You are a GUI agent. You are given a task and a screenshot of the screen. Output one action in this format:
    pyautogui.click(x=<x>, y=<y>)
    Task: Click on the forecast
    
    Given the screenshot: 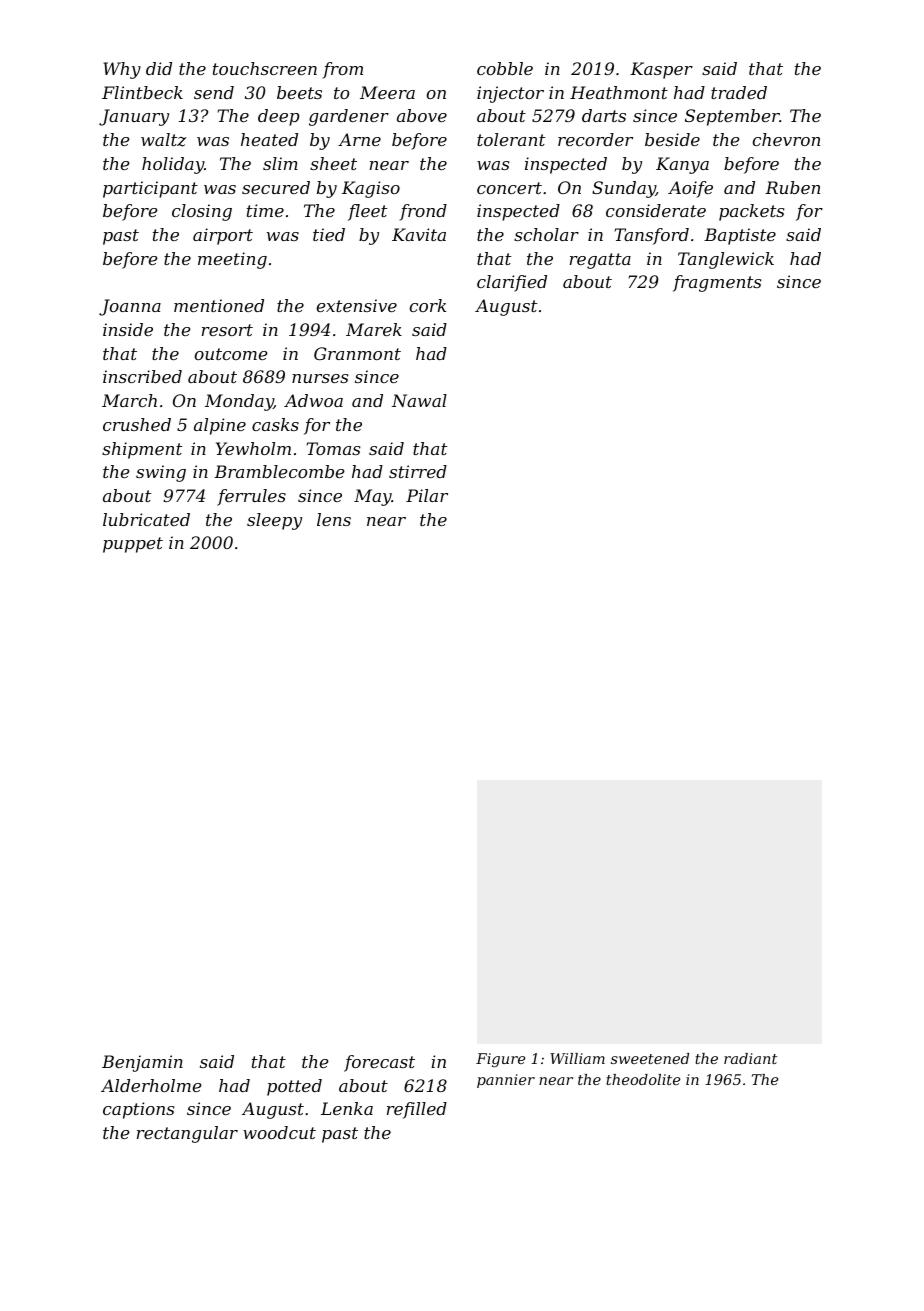 What is the action you would take?
    pyautogui.click(x=379, y=1063)
